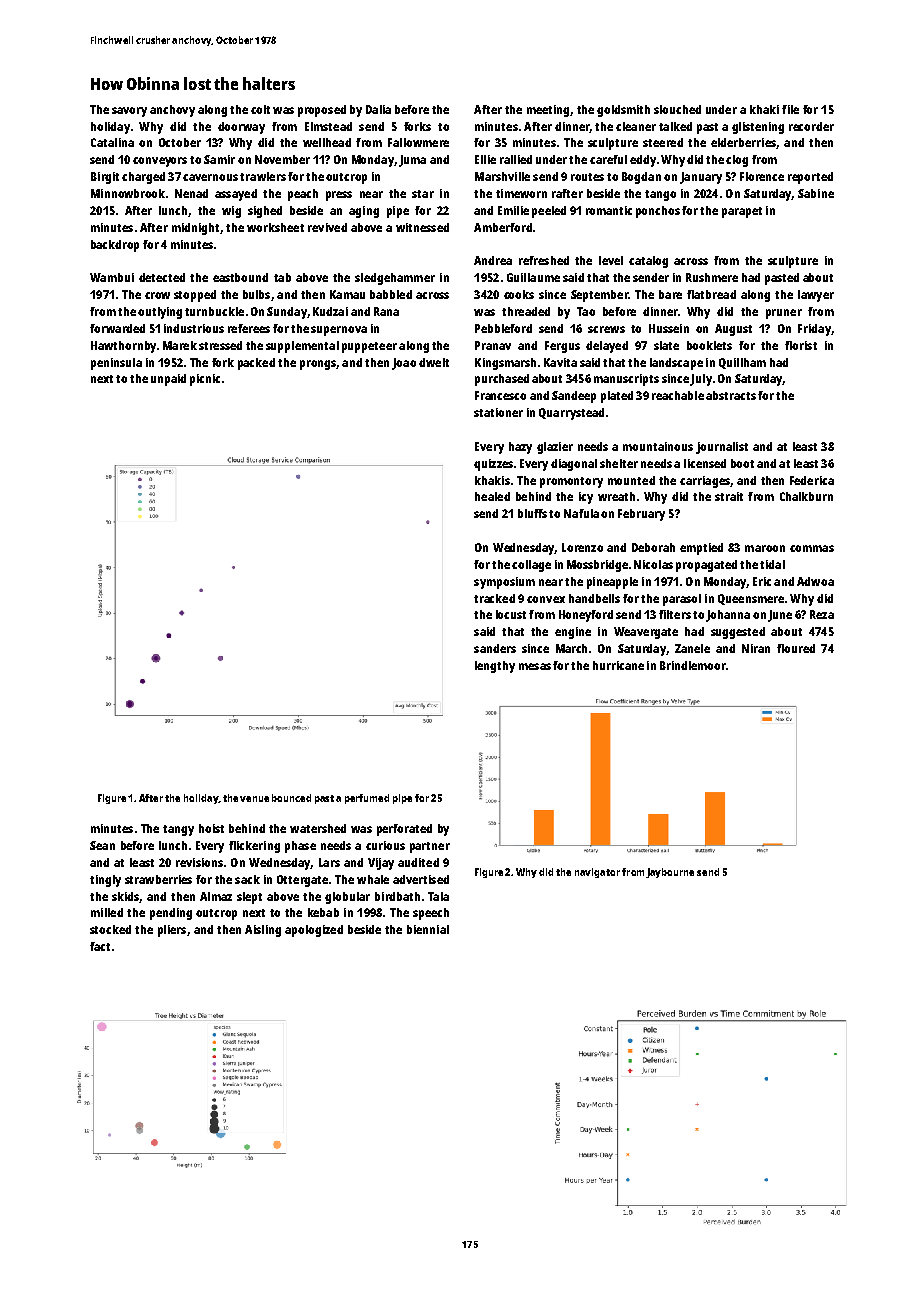 Image resolution: width=924 pixels, height=1308 pixels. What do you see at coordinates (314, 931) in the page?
I see `apologized` at bounding box center [314, 931].
